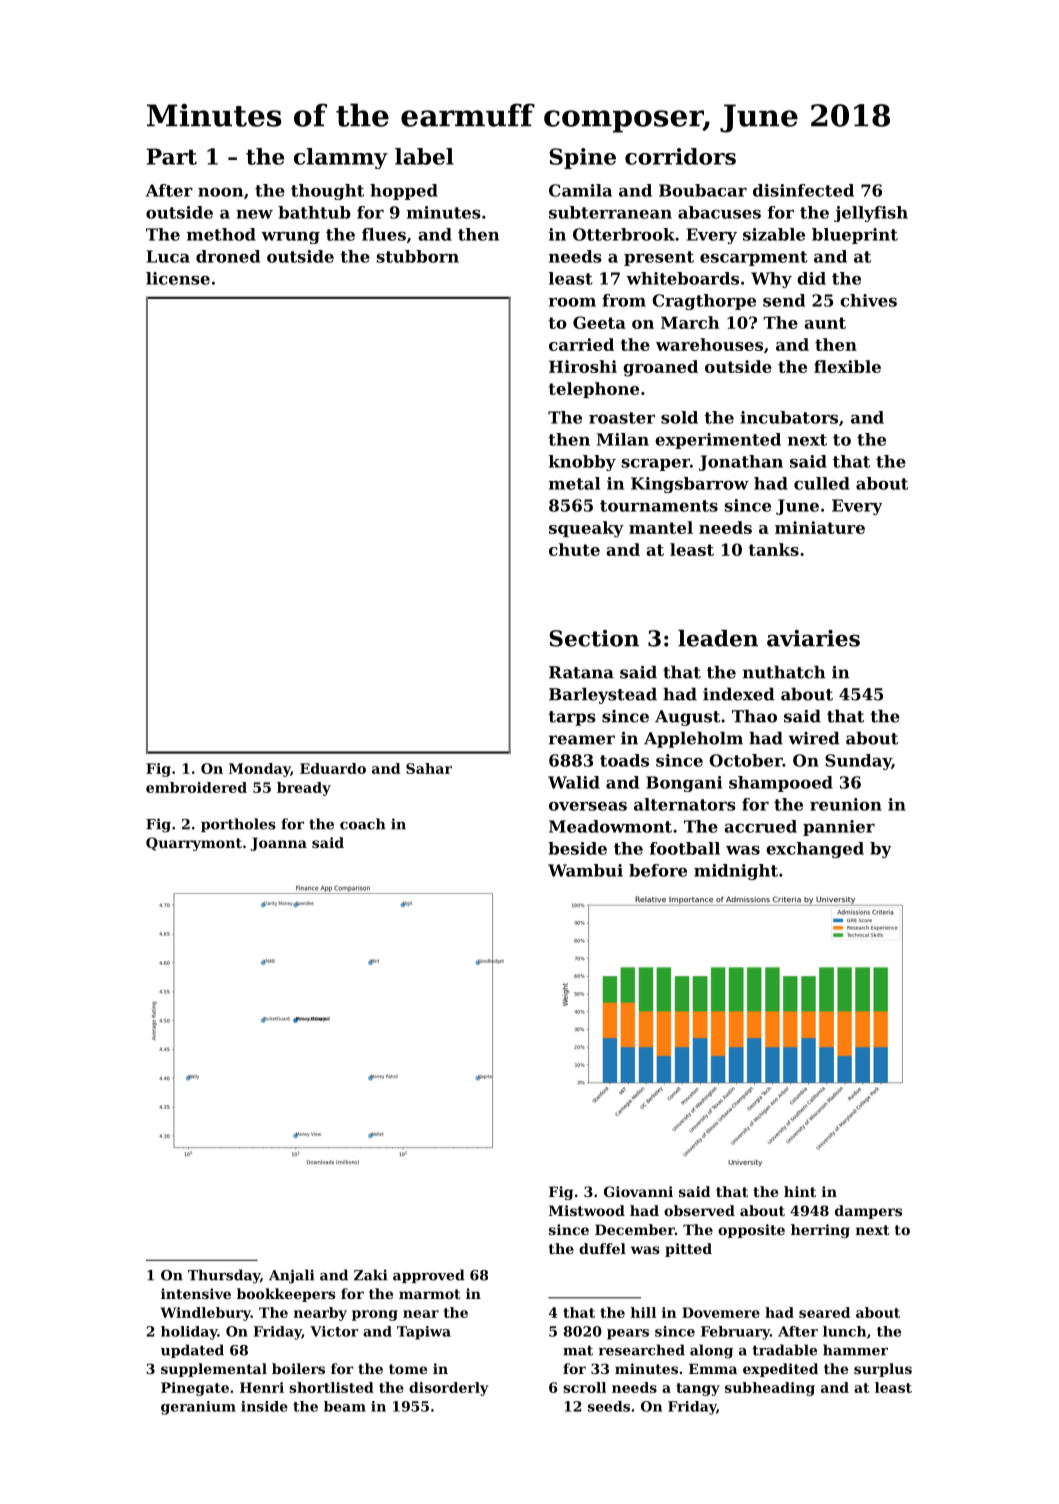  I want to click on tangy, so click(698, 1389).
